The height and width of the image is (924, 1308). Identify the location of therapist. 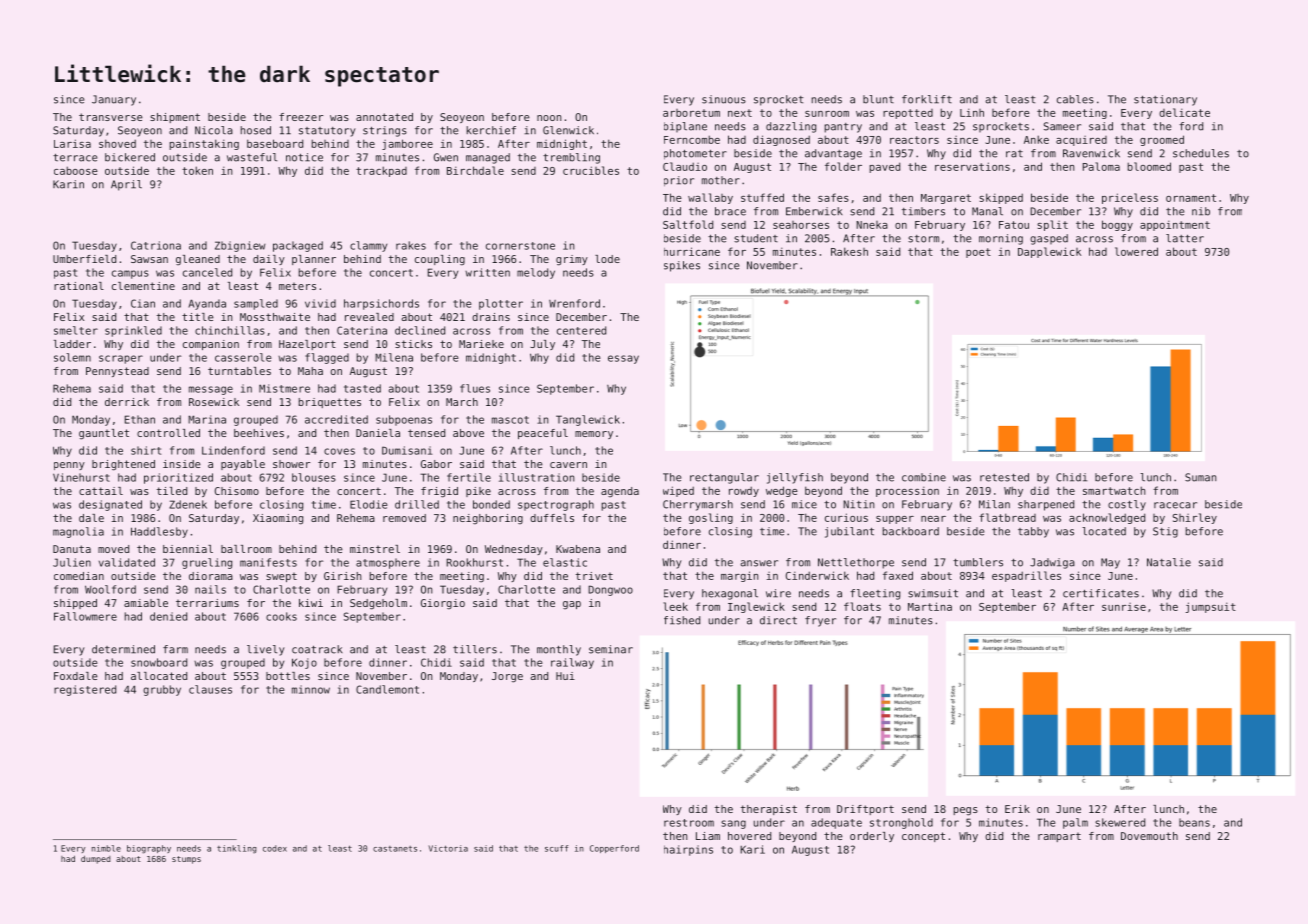
(769, 810).
